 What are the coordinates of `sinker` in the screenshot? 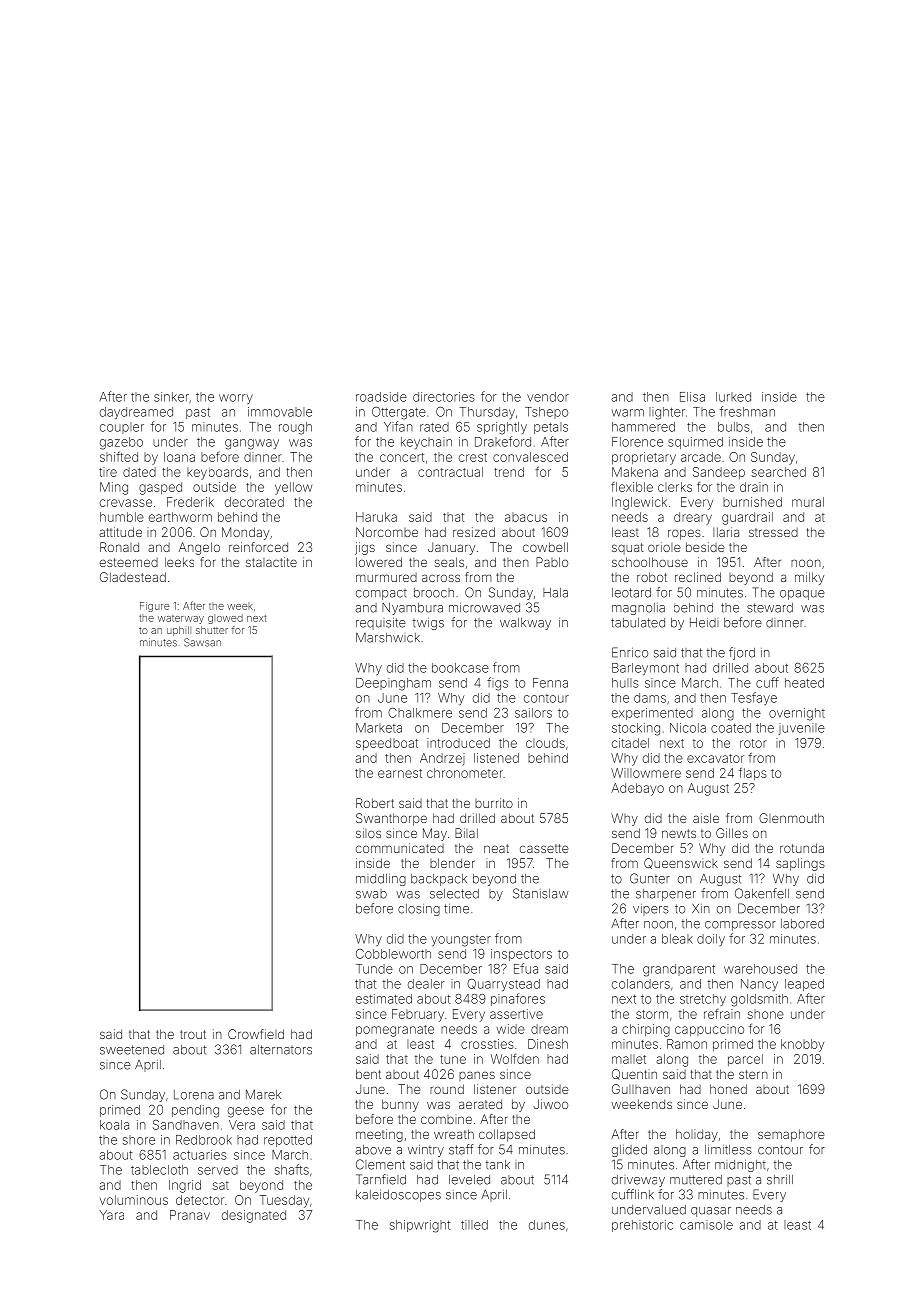 It's located at (171, 397).
